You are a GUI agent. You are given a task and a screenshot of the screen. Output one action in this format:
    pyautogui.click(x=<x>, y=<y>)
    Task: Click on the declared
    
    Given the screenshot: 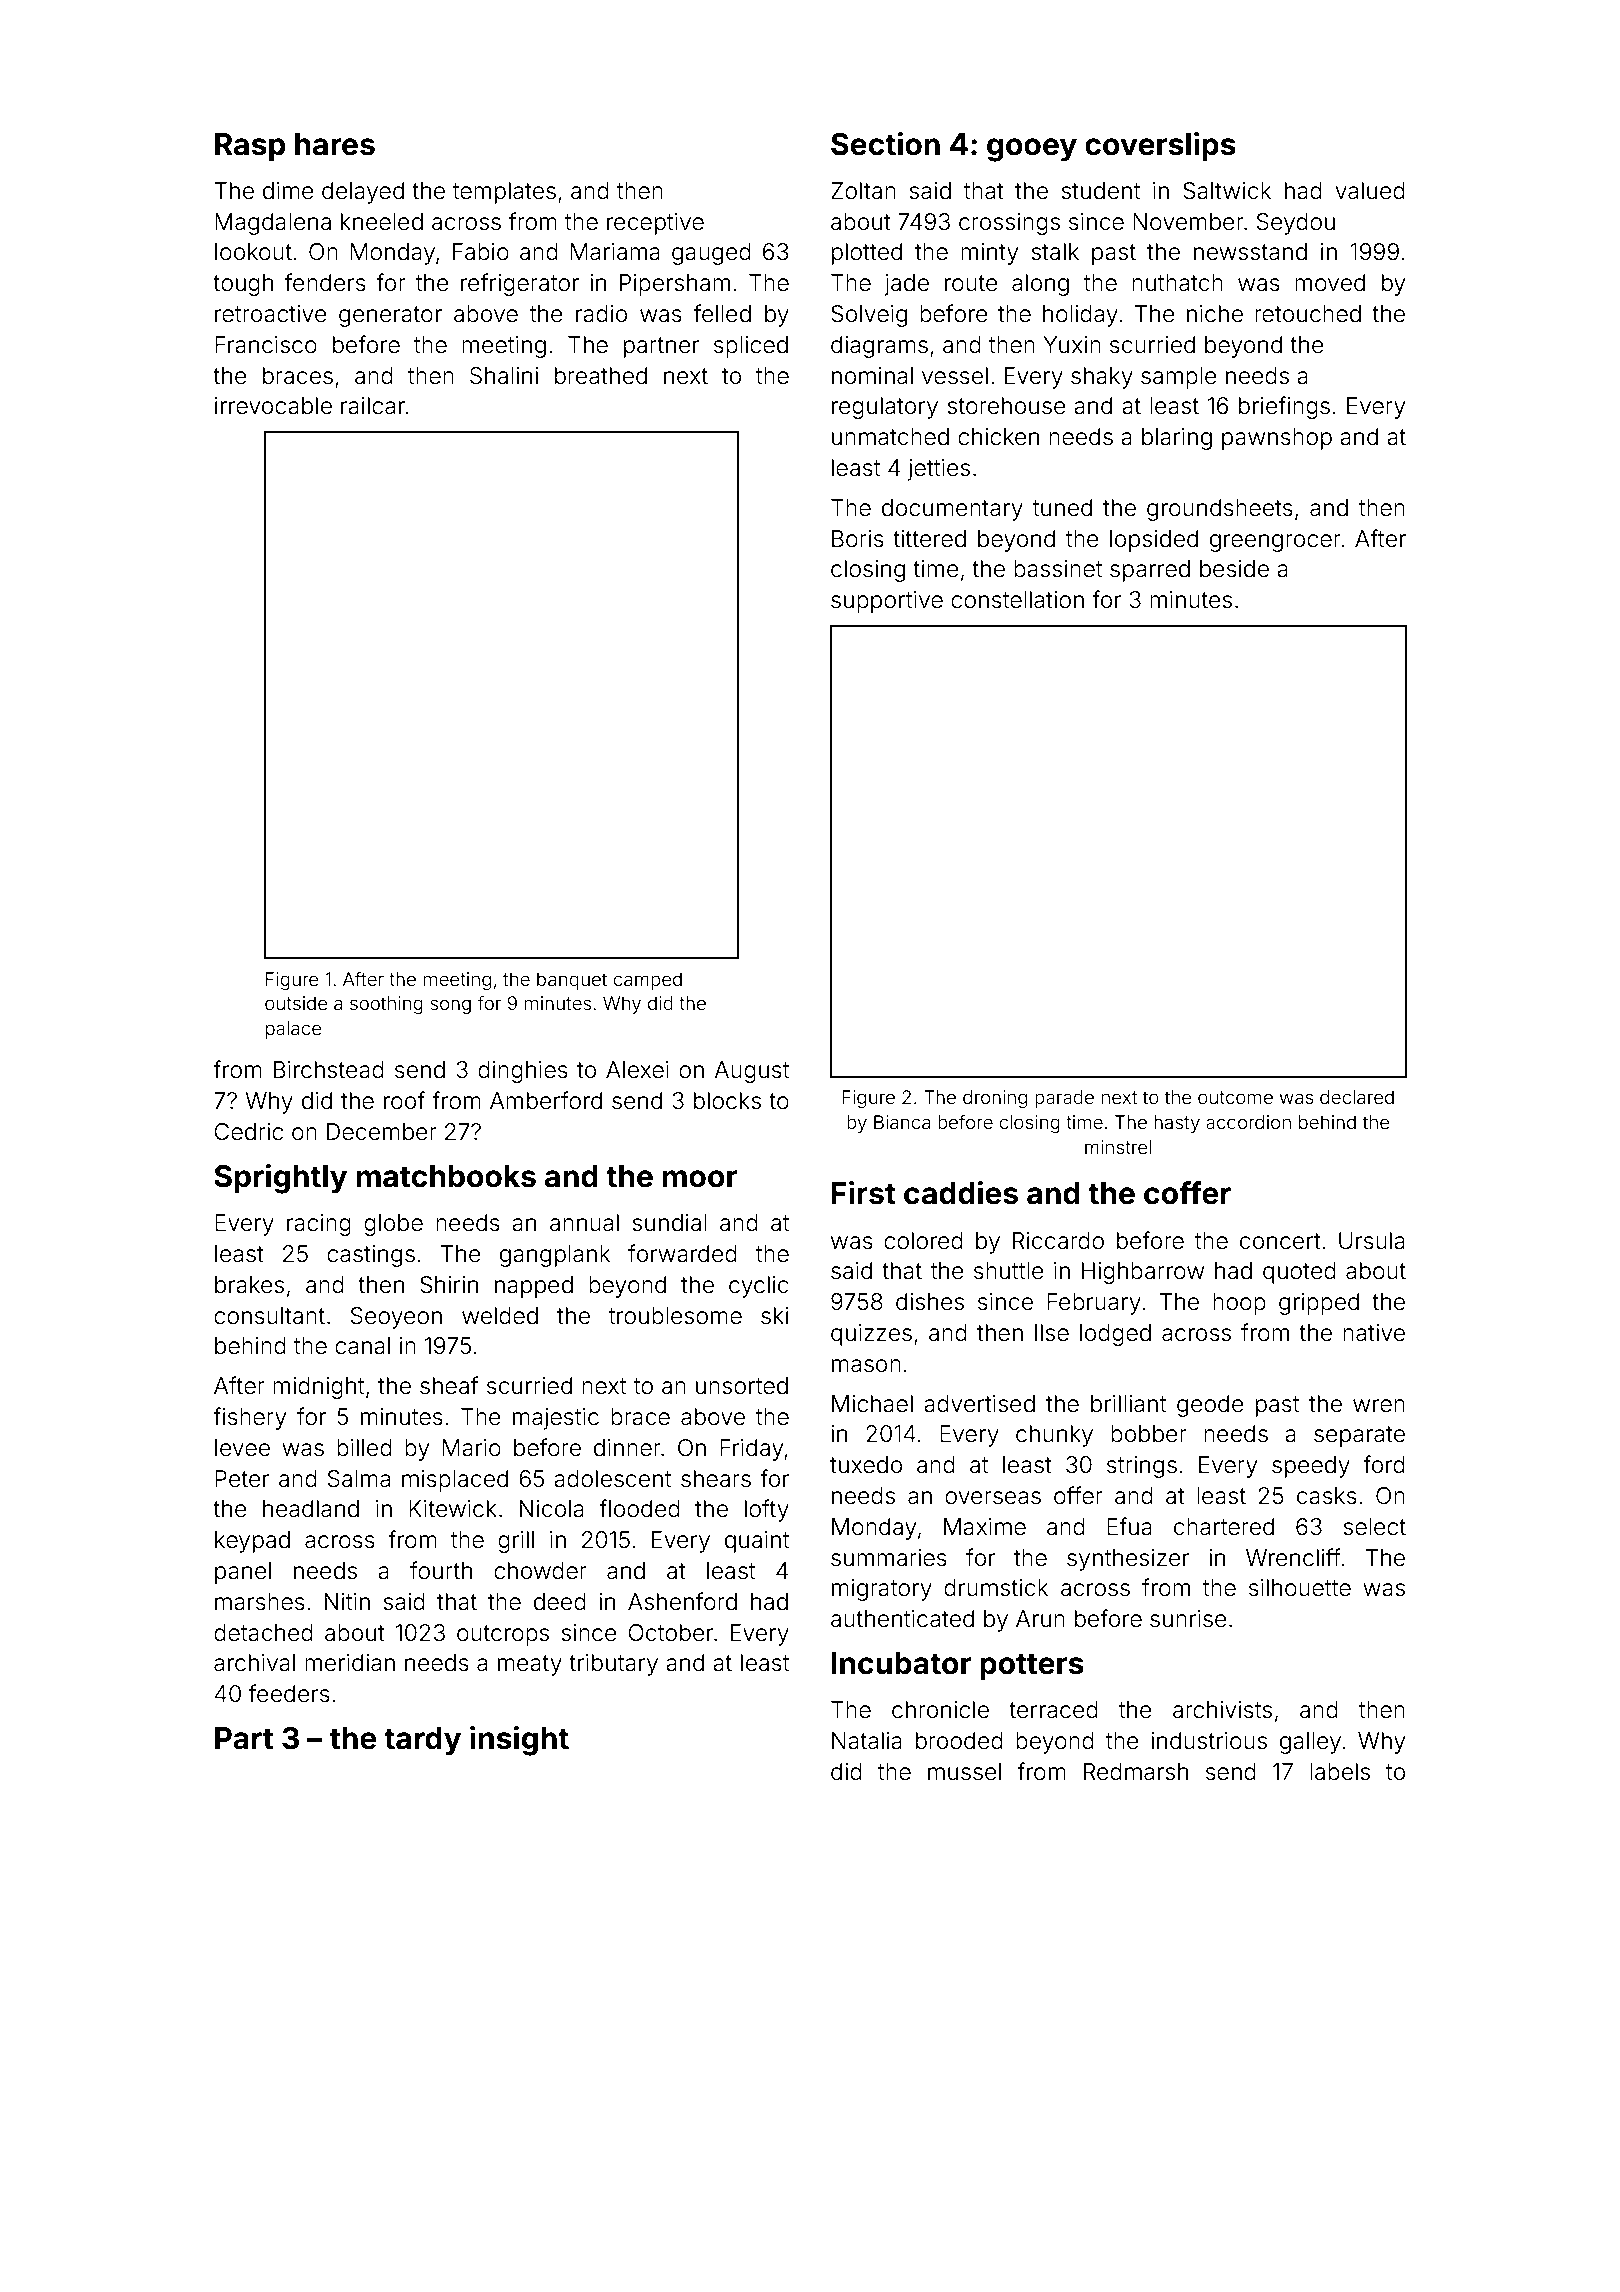 What is the action you would take?
    pyautogui.click(x=1357, y=1097)
